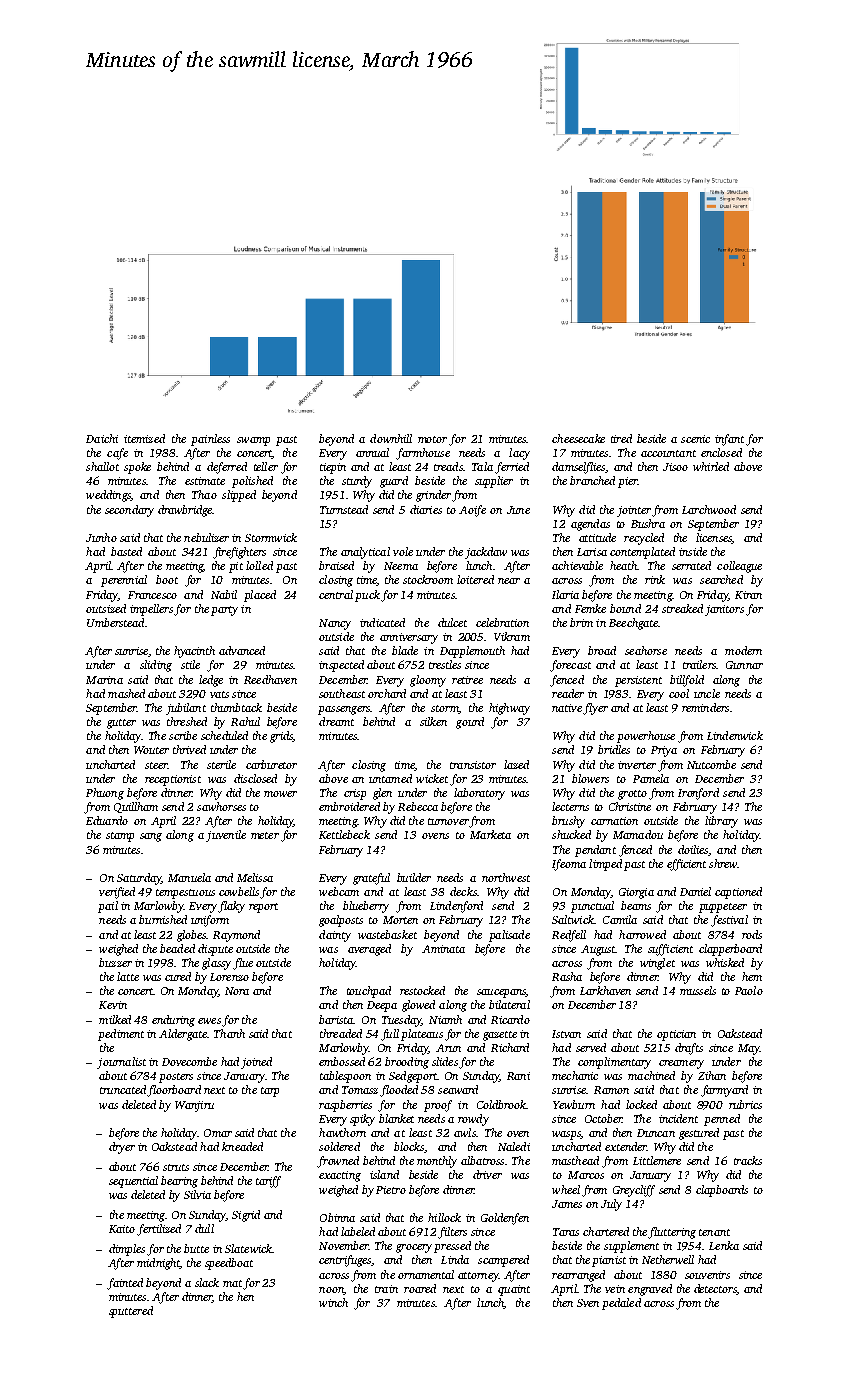 Image resolution: width=849 pixels, height=1400 pixels. I want to click on teller, so click(266, 466).
